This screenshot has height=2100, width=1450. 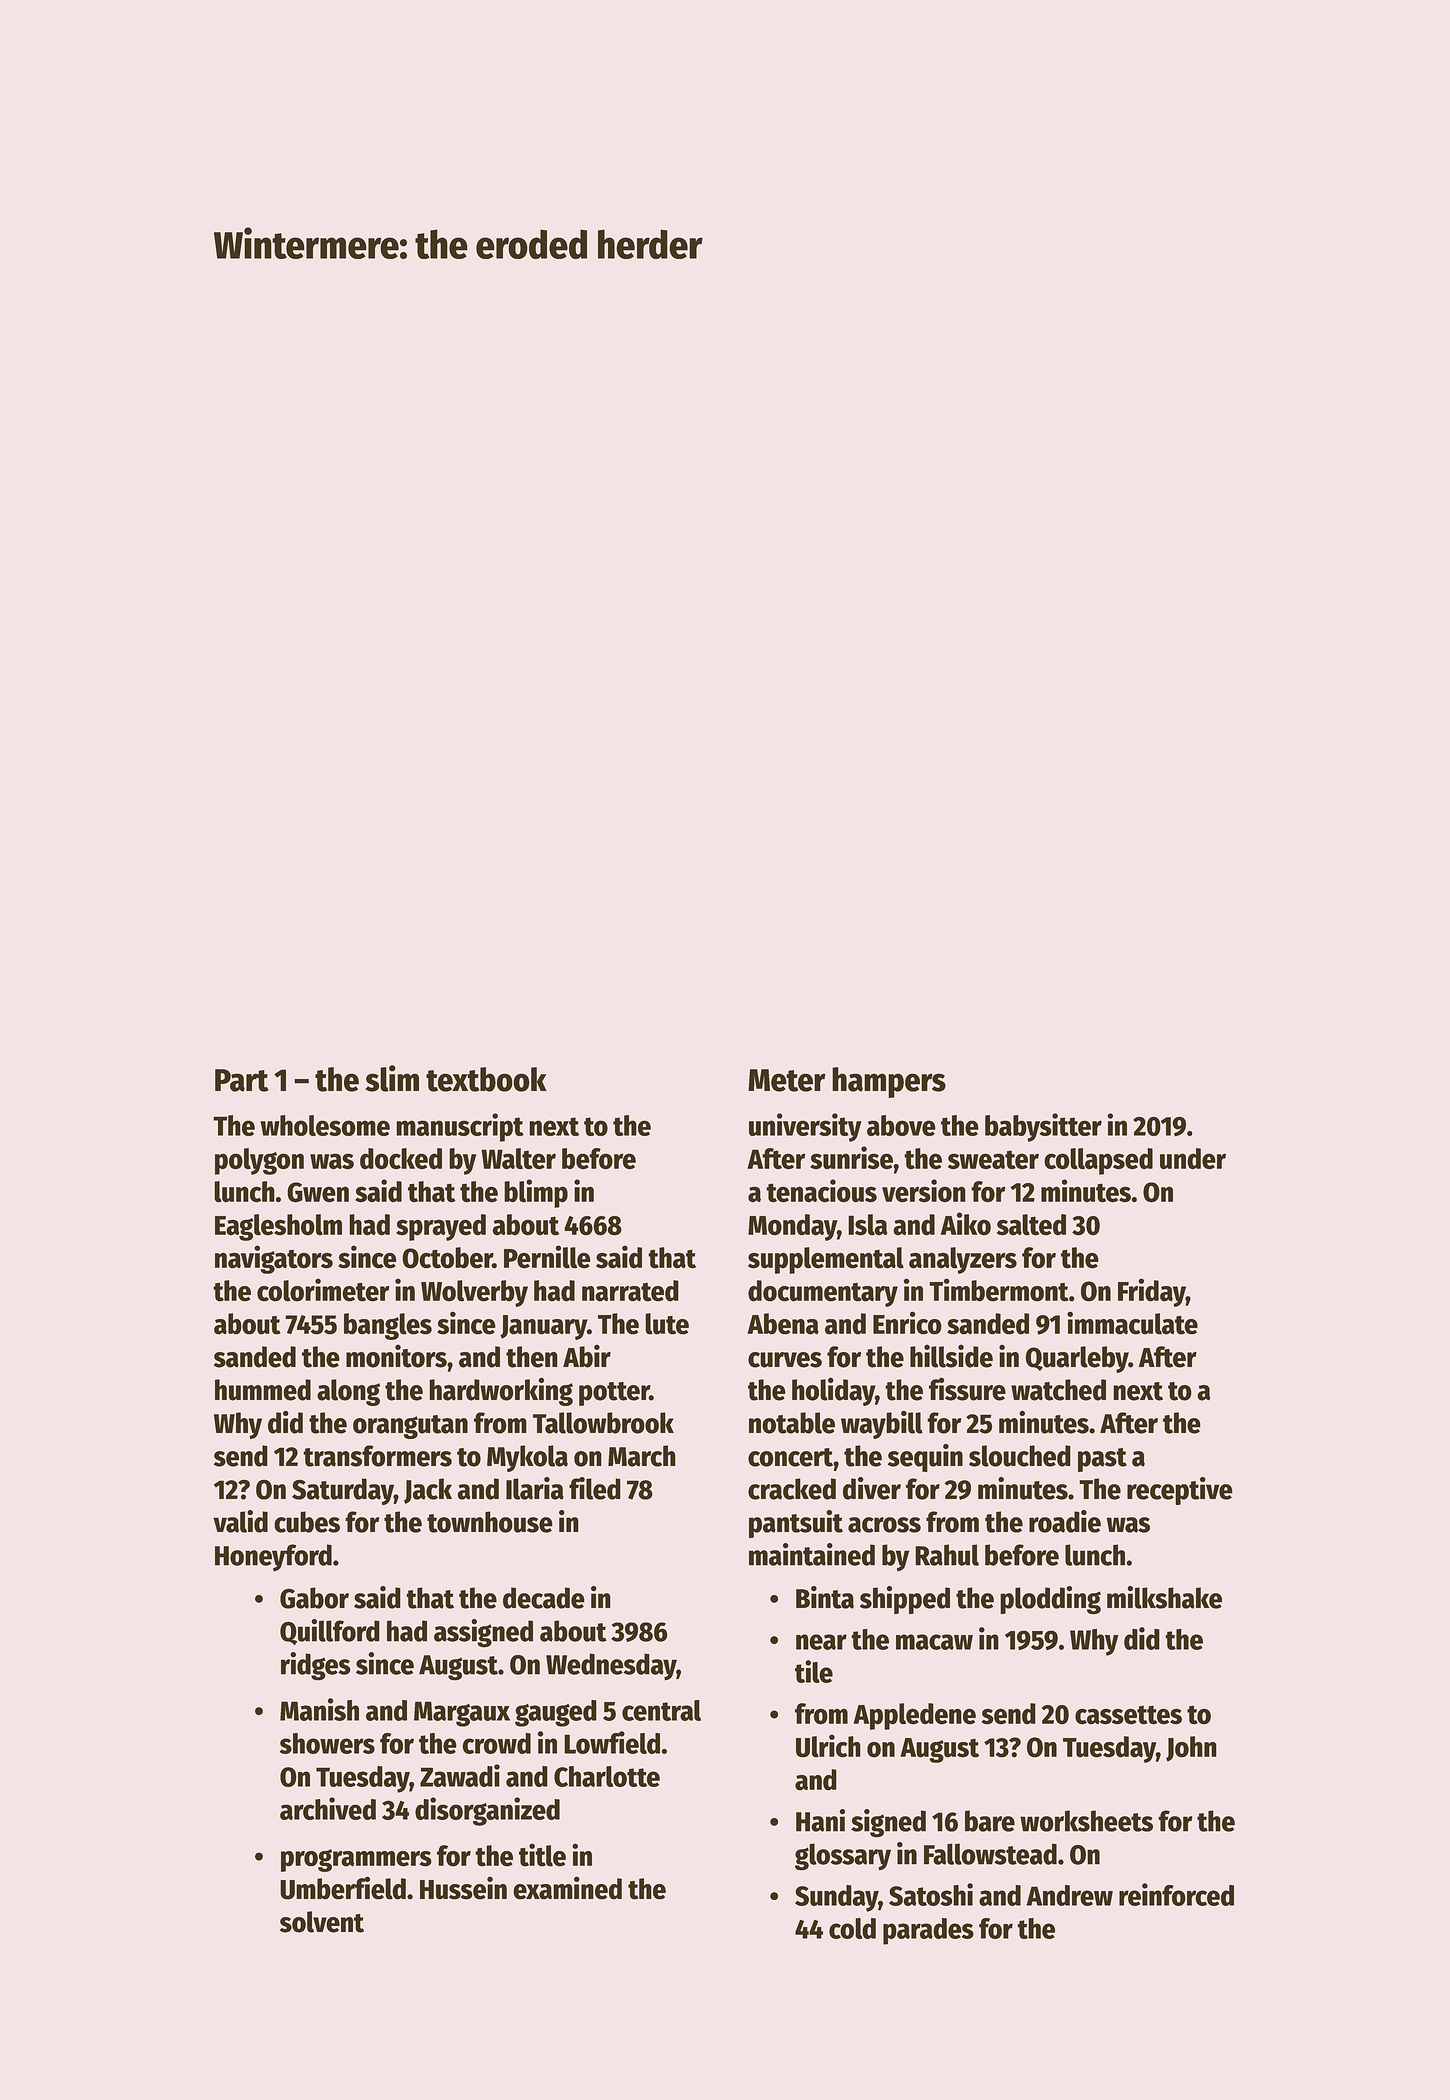 What do you see at coordinates (392, 1078) in the screenshot?
I see `slim` at bounding box center [392, 1078].
